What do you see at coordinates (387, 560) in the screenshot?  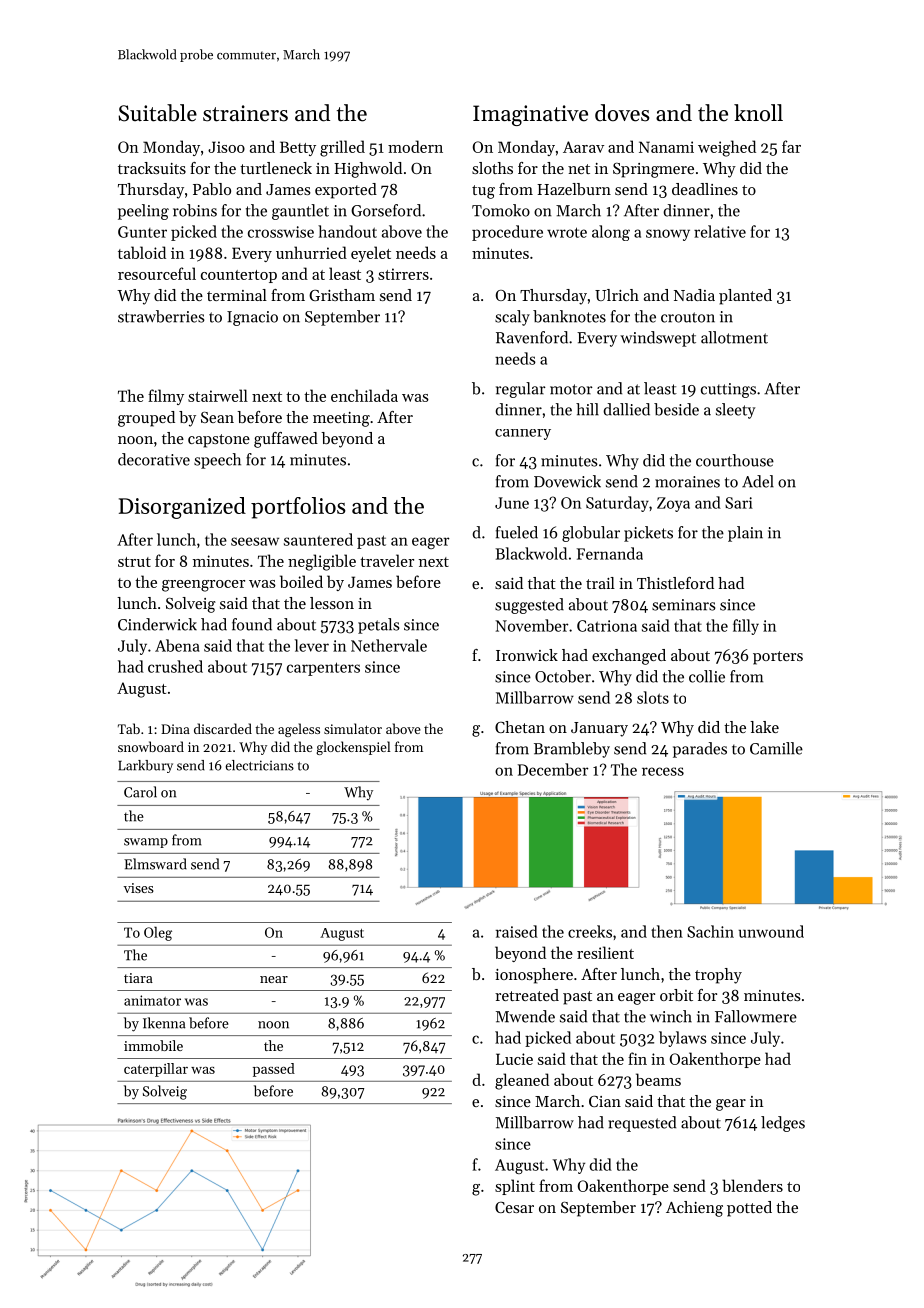 I see `traveler` at bounding box center [387, 560].
